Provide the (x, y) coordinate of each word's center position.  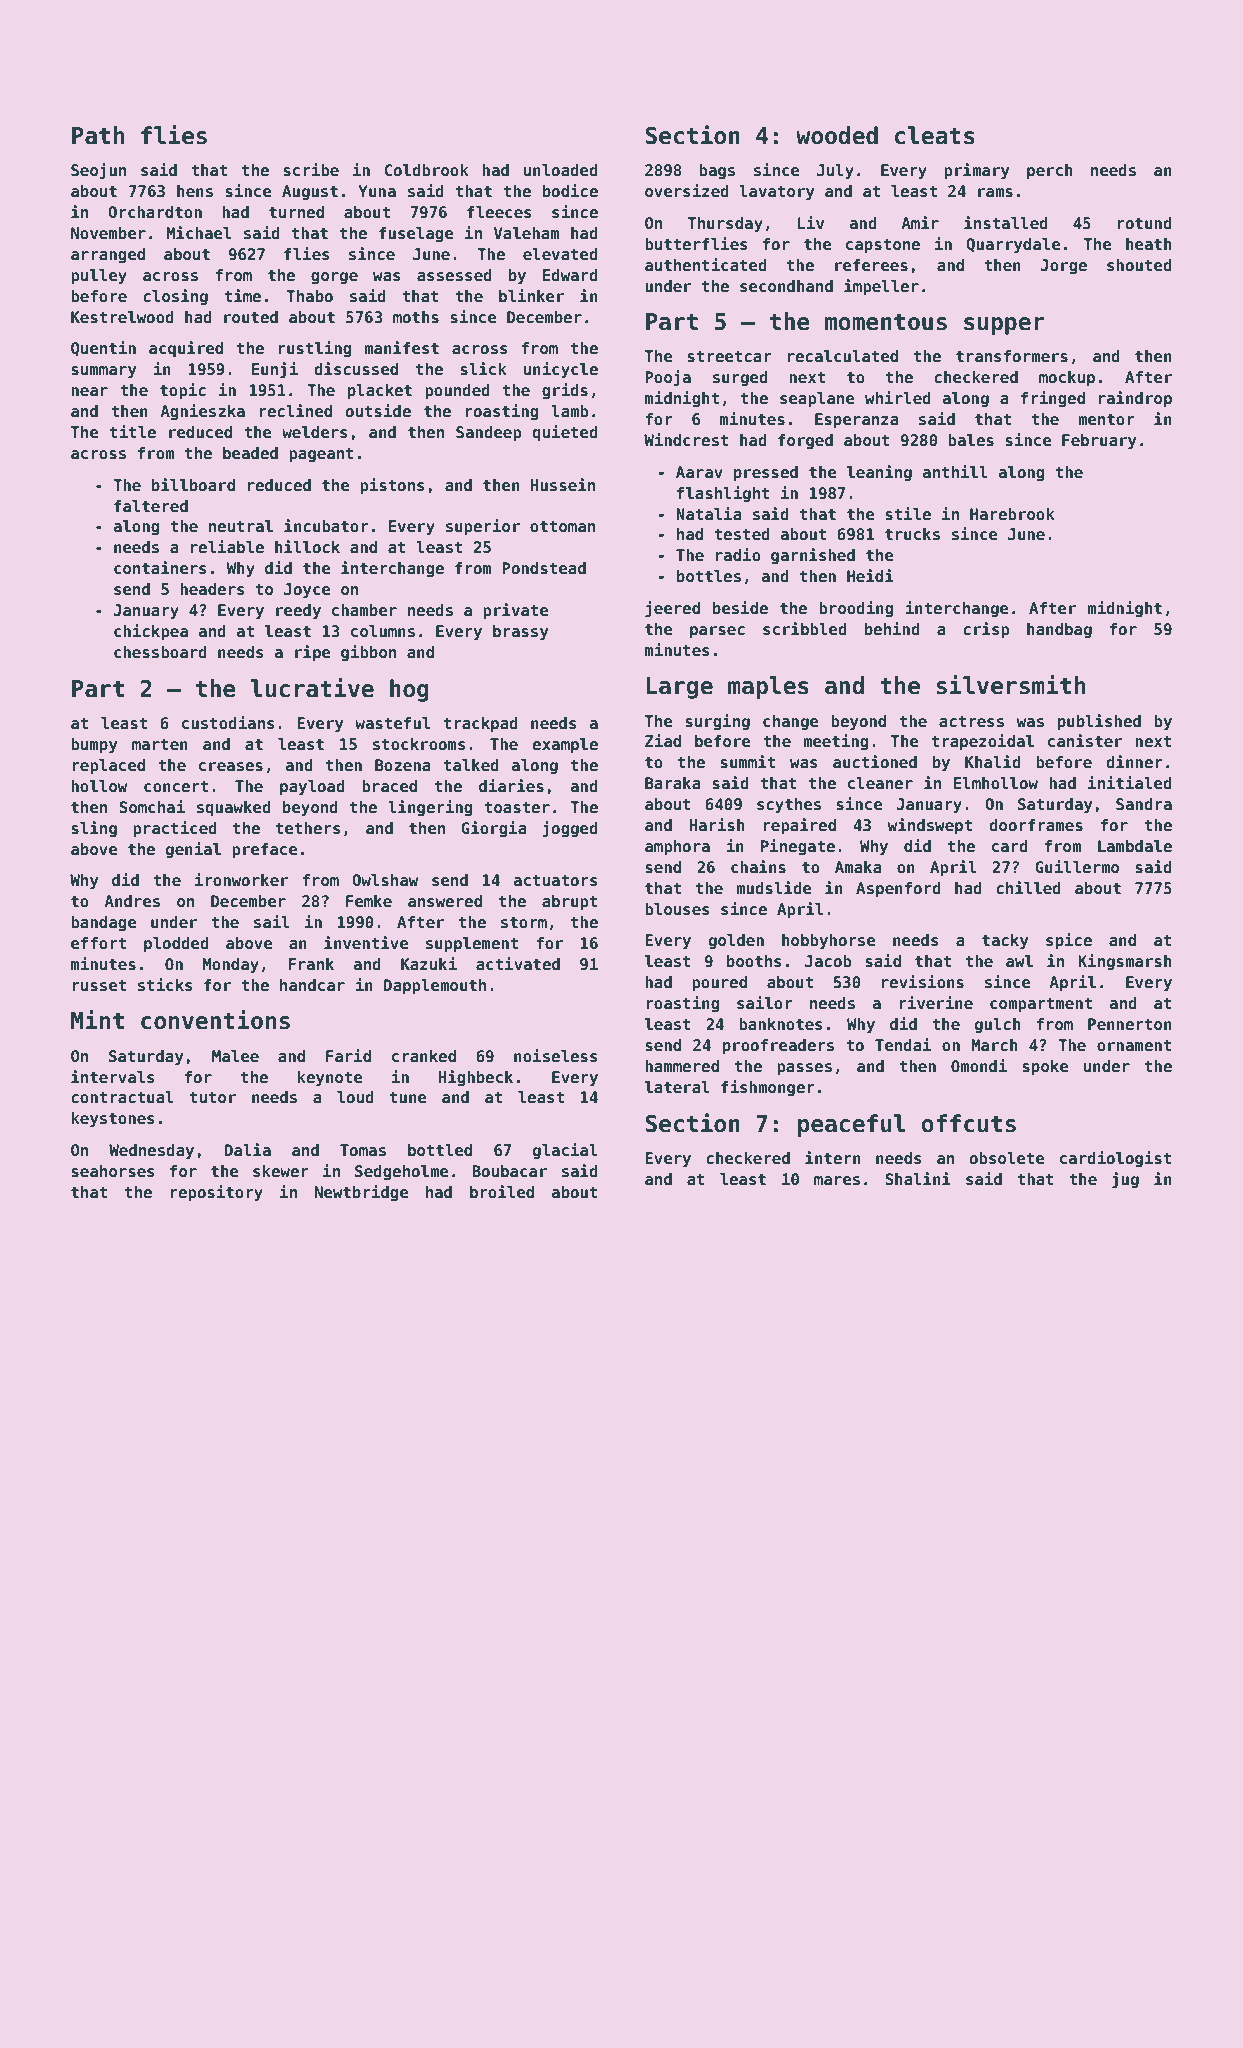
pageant (321, 455)
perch (1050, 171)
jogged (570, 829)
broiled (502, 1192)
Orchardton (155, 212)
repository (216, 1193)
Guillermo (1077, 867)
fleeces (499, 212)
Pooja (668, 378)
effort (98, 943)
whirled (898, 398)
